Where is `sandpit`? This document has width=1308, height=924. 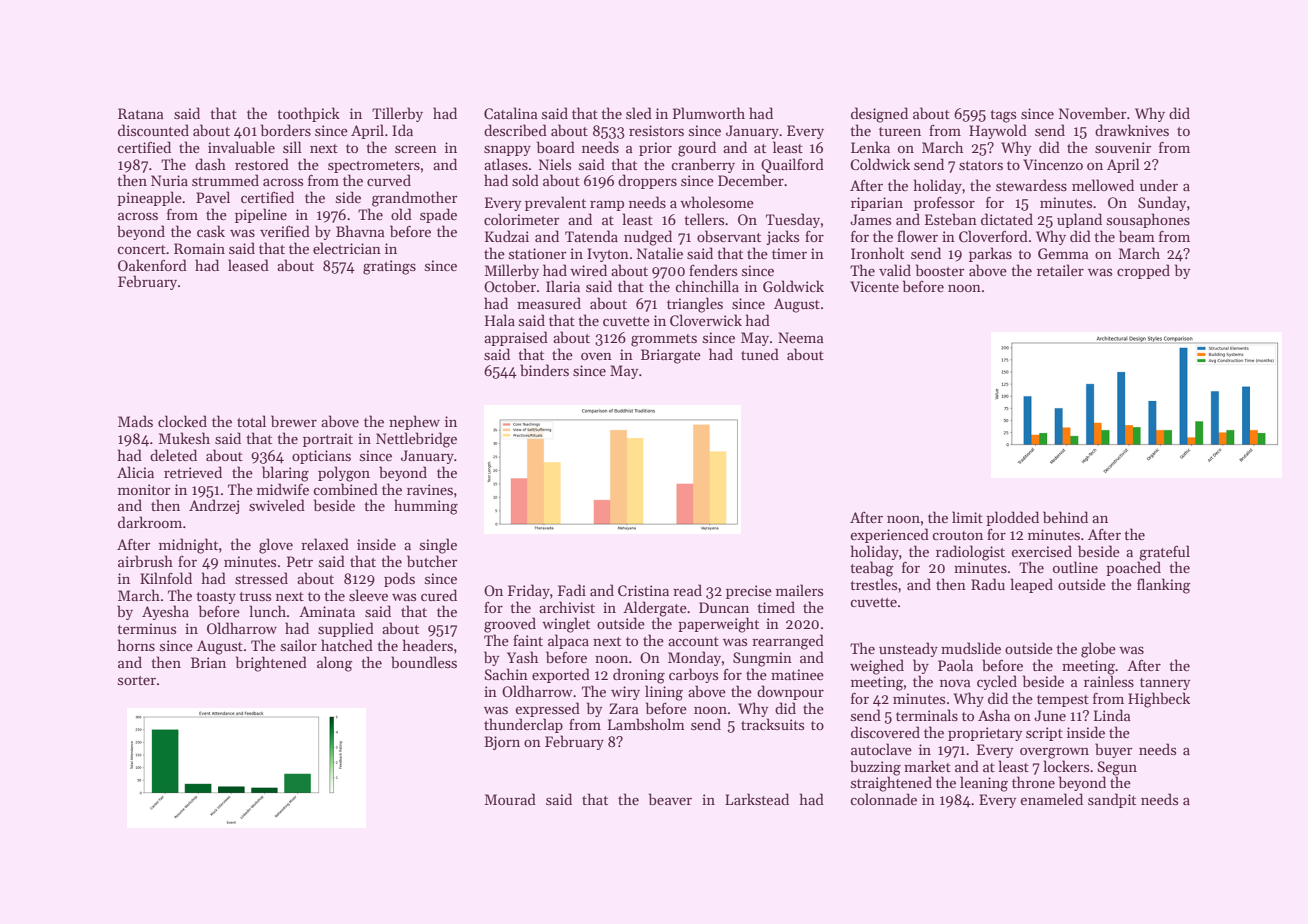
sandpit is located at coordinates (1112, 800).
